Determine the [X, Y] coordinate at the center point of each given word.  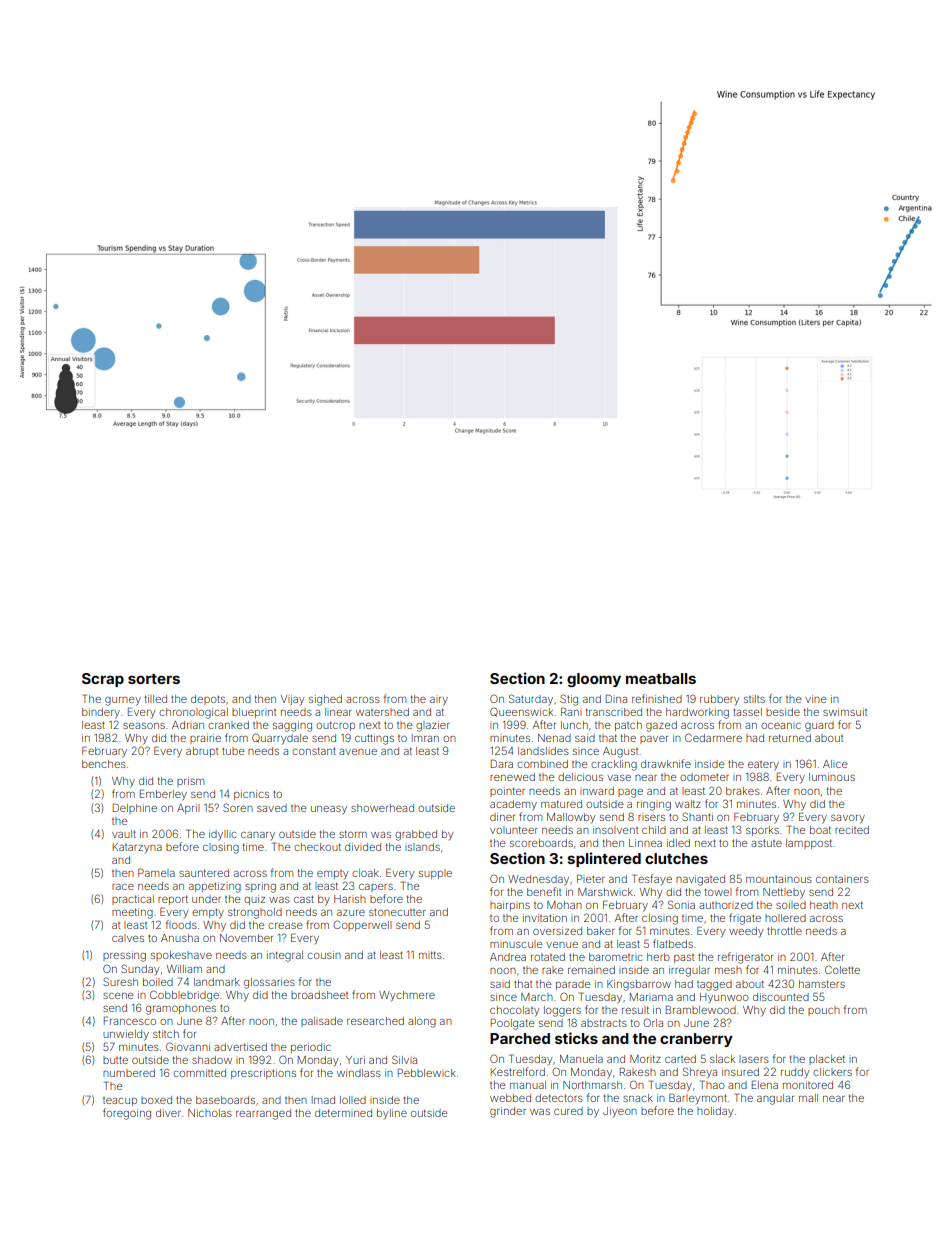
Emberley [163, 795]
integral [285, 956]
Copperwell [362, 925]
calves [128, 938]
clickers [832, 1072]
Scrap [103, 680]
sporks [762, 831]
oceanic [781, 726]
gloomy [594, 680]
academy [513, 805]
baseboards [225, 1100]
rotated [548, 957]
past [684, 958]
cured [568, 1111]
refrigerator [745, 958]
